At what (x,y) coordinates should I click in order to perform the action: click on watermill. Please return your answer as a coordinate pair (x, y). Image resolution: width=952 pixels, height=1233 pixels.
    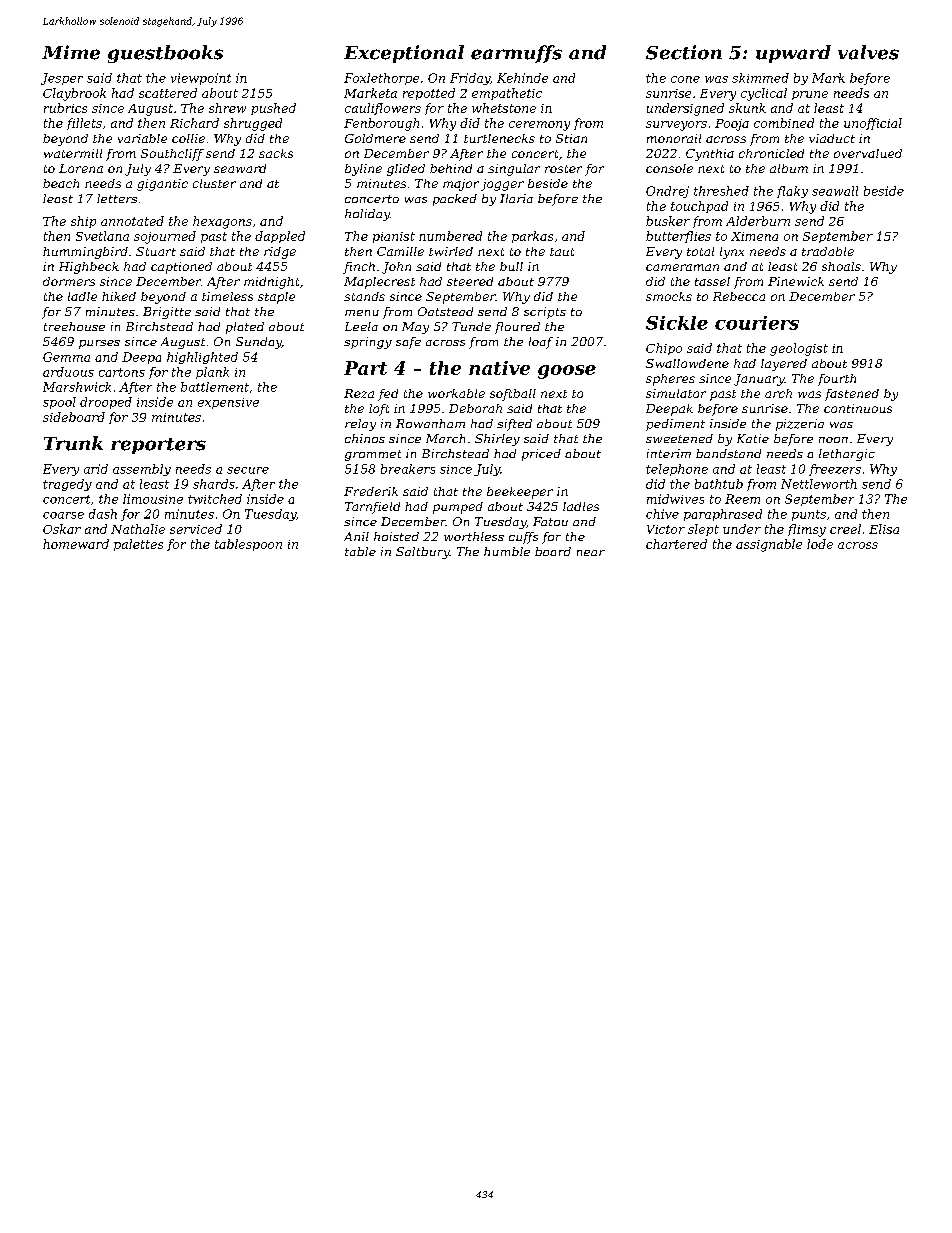
    Looking at the image, I should click on (73, 153).
